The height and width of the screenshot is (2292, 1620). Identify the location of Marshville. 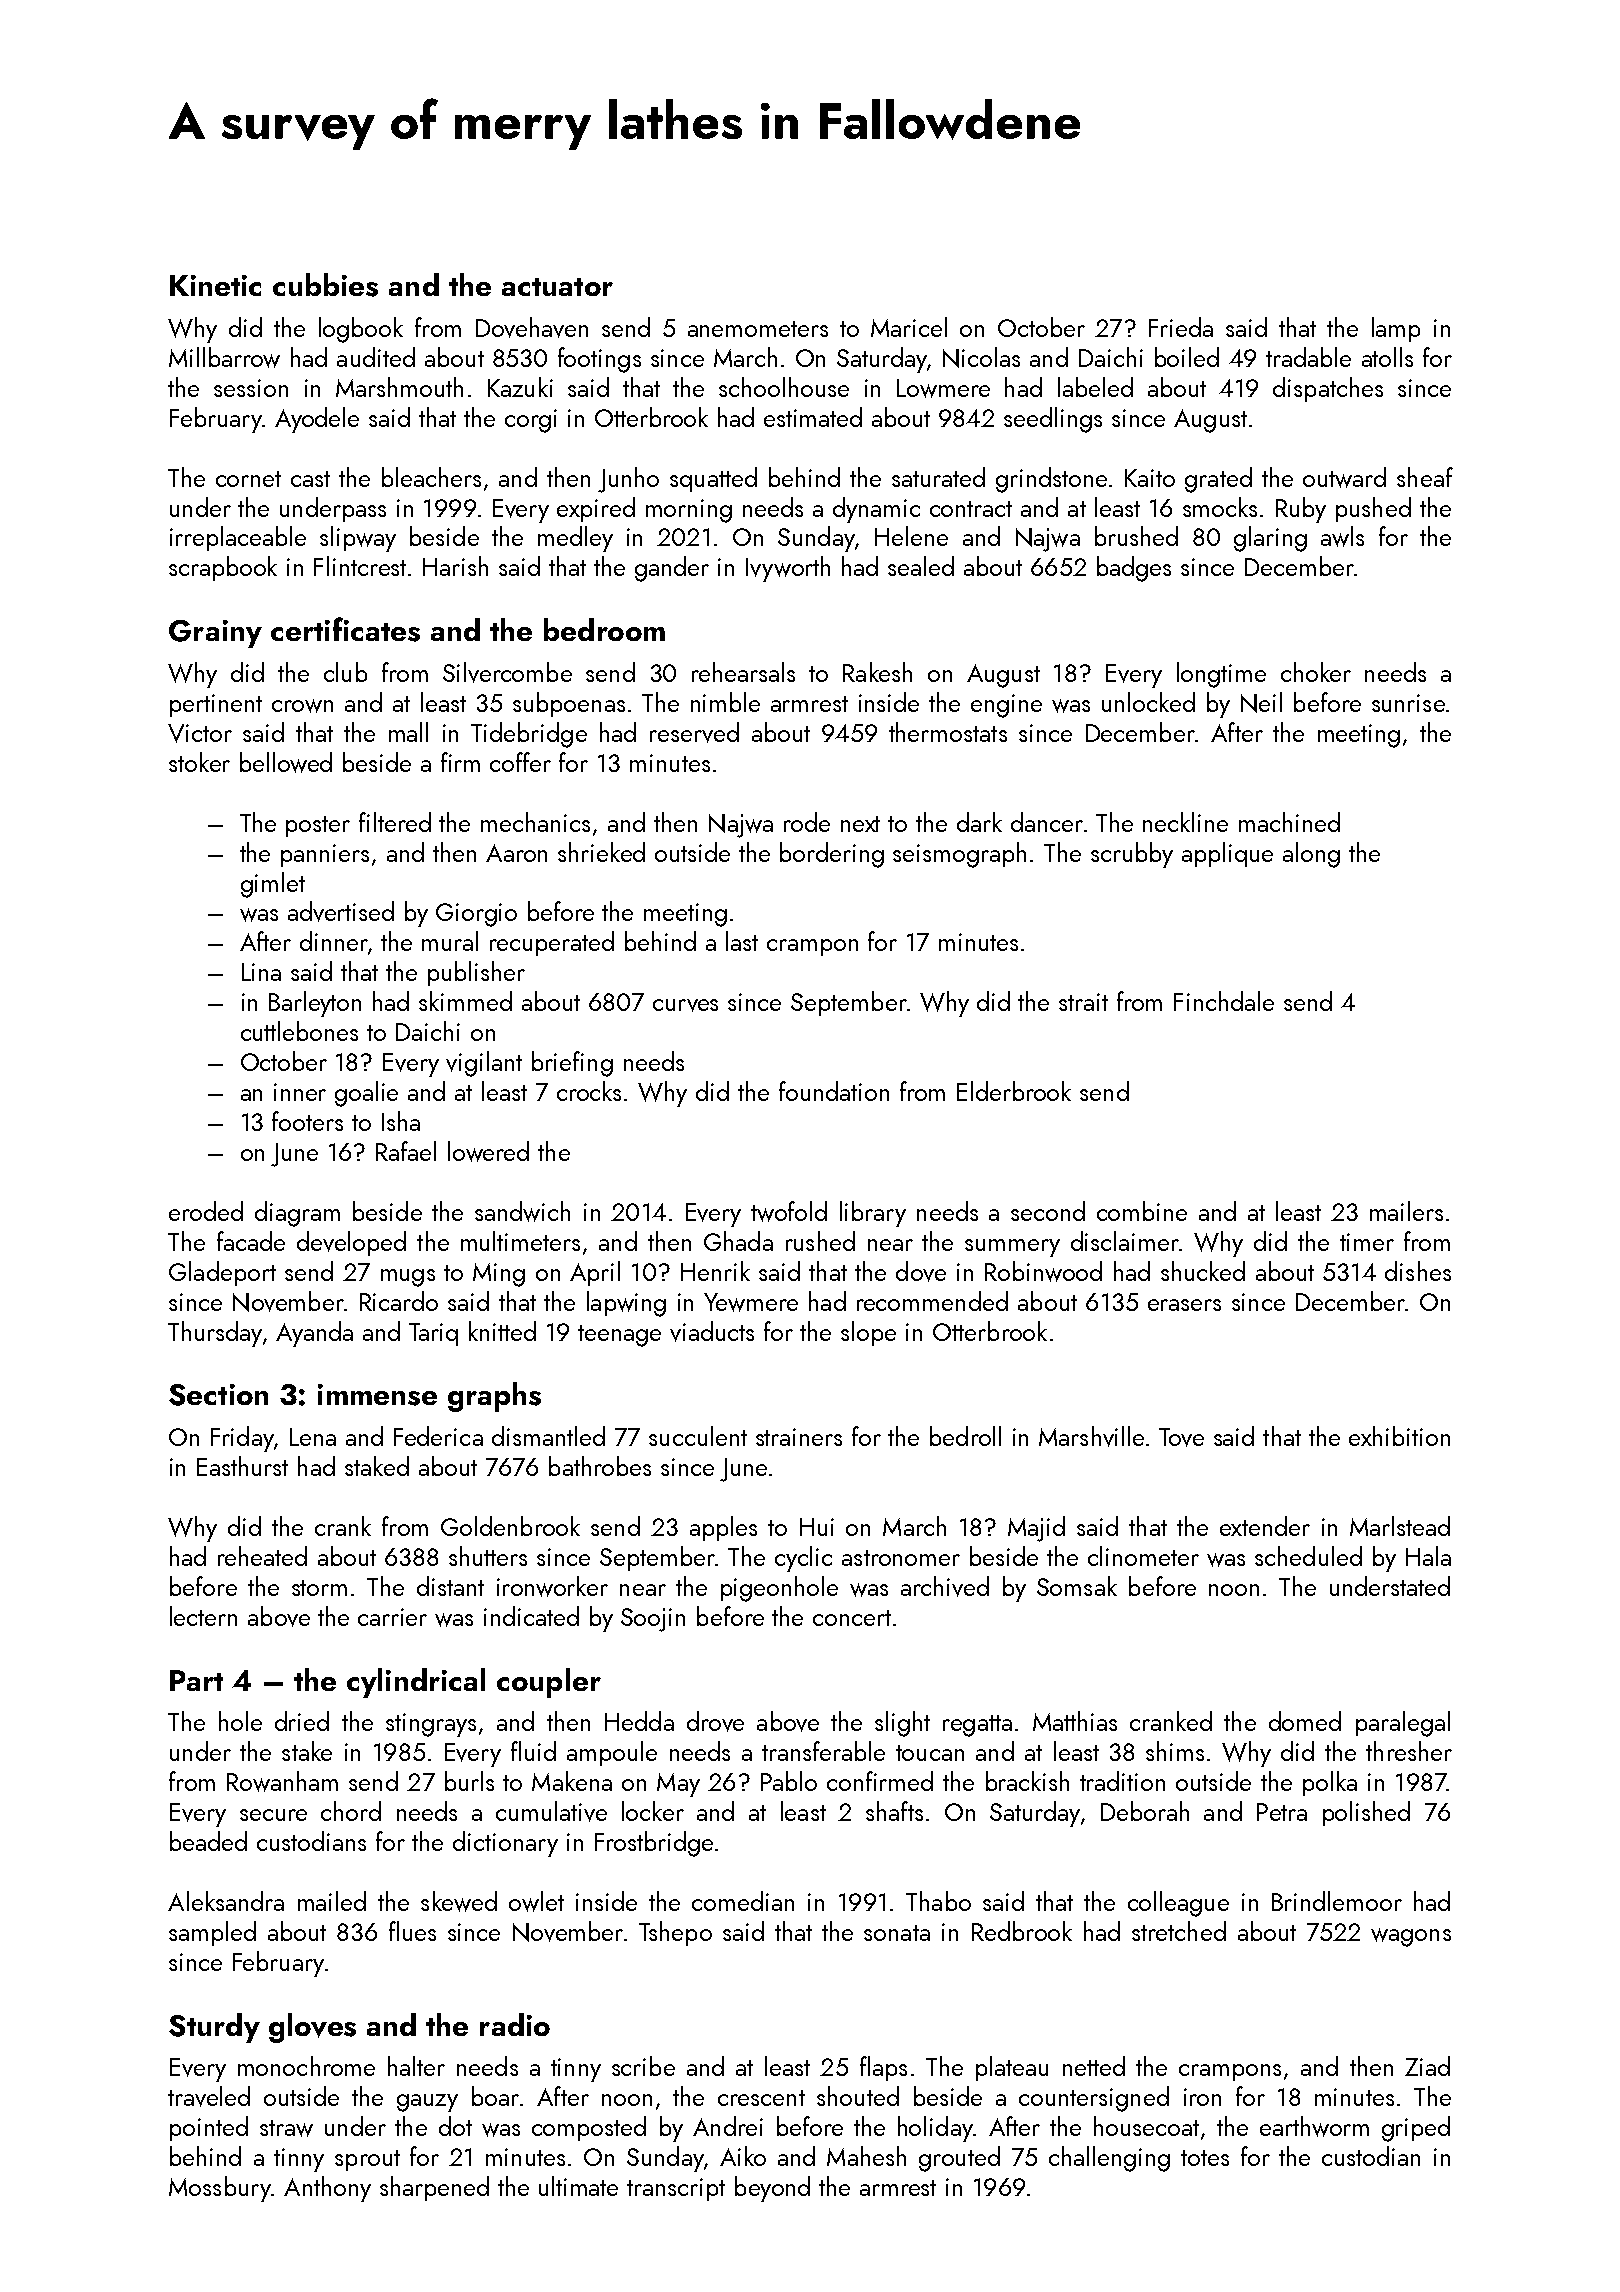
(1091, 1436).
